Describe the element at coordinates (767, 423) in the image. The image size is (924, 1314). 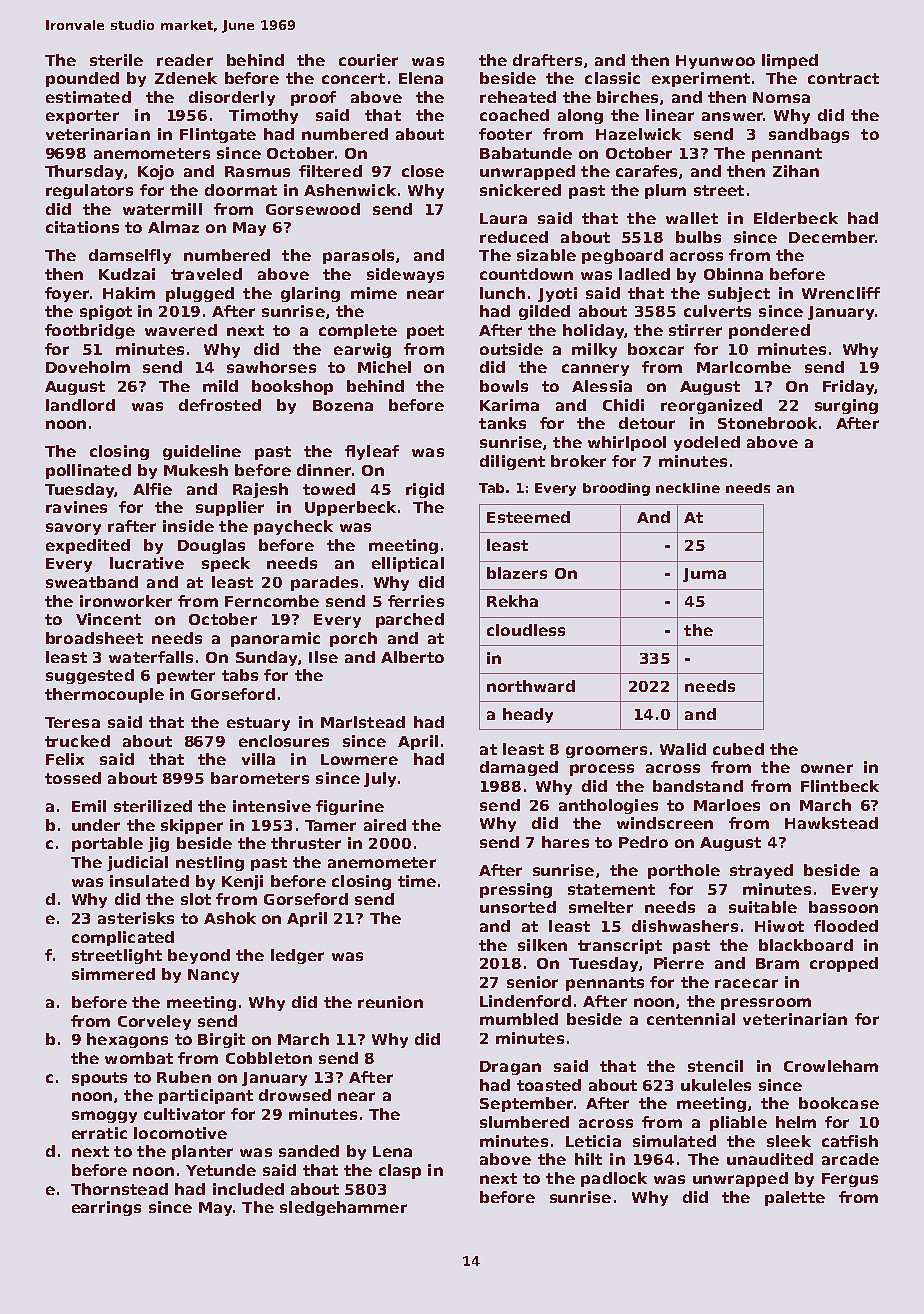
I see `Stonebrook` at that location.
